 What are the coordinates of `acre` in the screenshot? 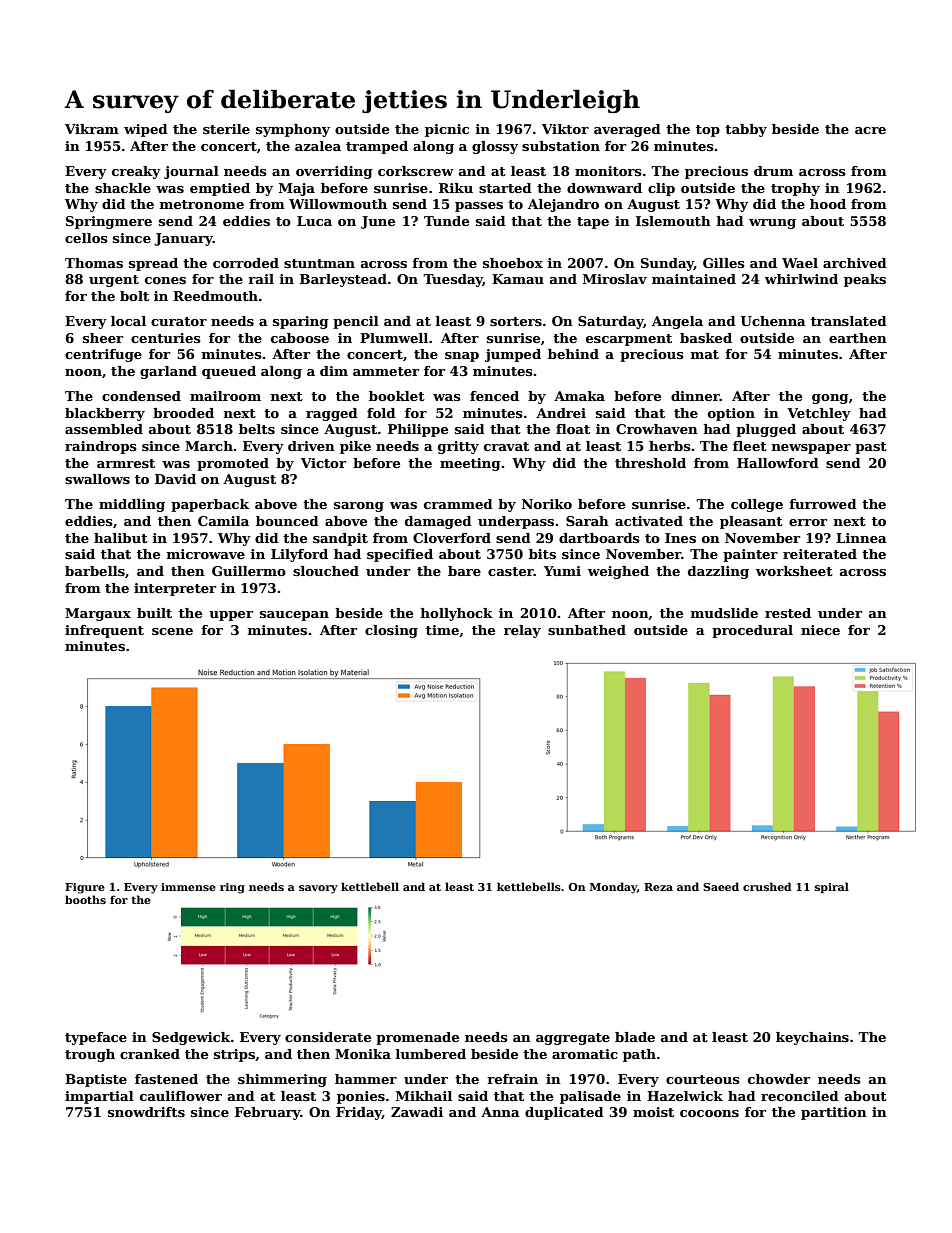 It's located at (870, 130).
